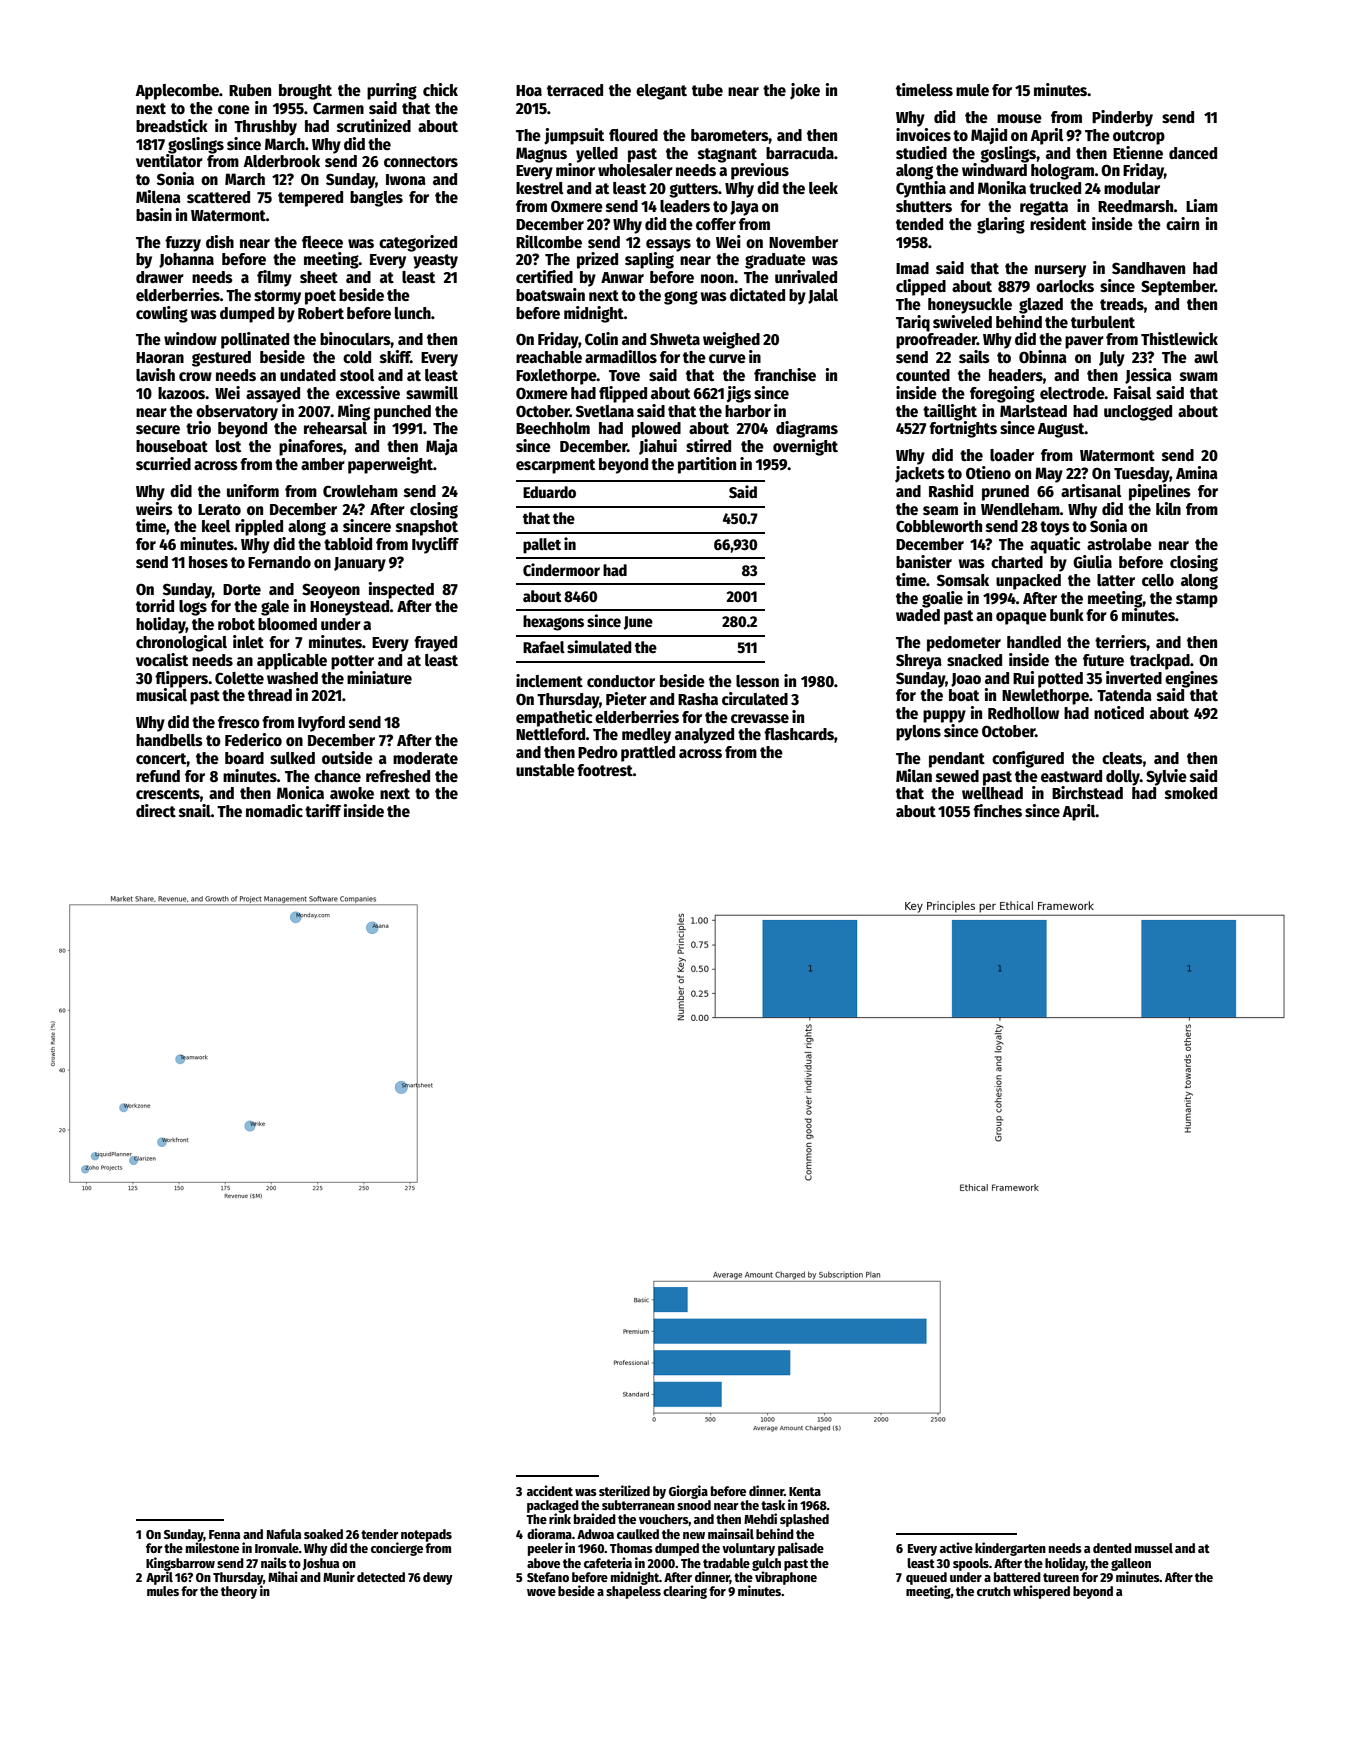 The image size is (1354, 1752). What do you see at coordinates (1043, 356) in the document?
I see `Obinna` at bounding box center [1043, 356].
